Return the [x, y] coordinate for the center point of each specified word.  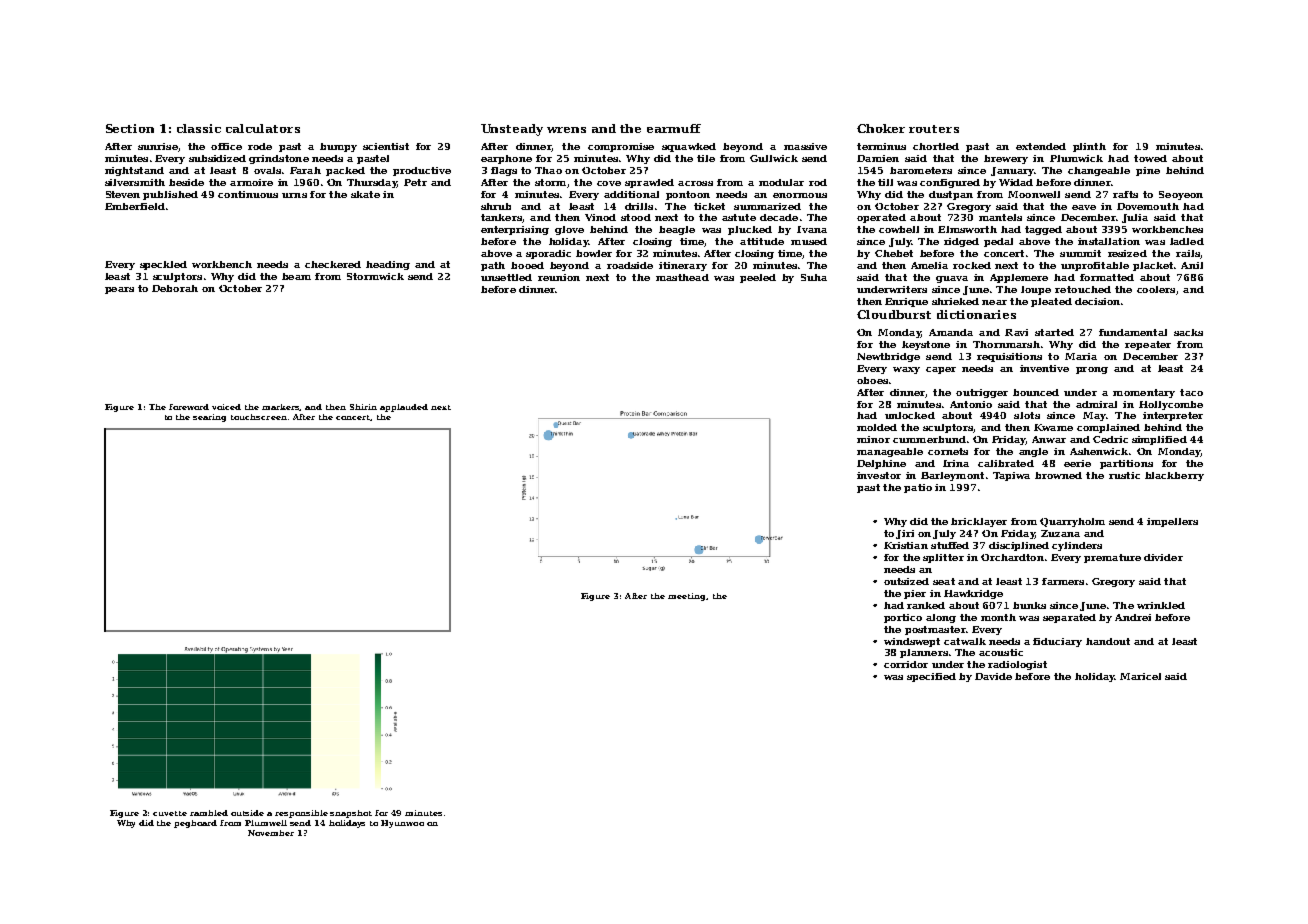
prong [1092, 370]
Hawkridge [973, 594]
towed [1150, 158]
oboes [872, 380]
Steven [123, 194]
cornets [948, 451]
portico [903, 618]
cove [609, 183]
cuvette [170, 813]
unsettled [506, 277]
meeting [686, 597]
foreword [189, 407]
